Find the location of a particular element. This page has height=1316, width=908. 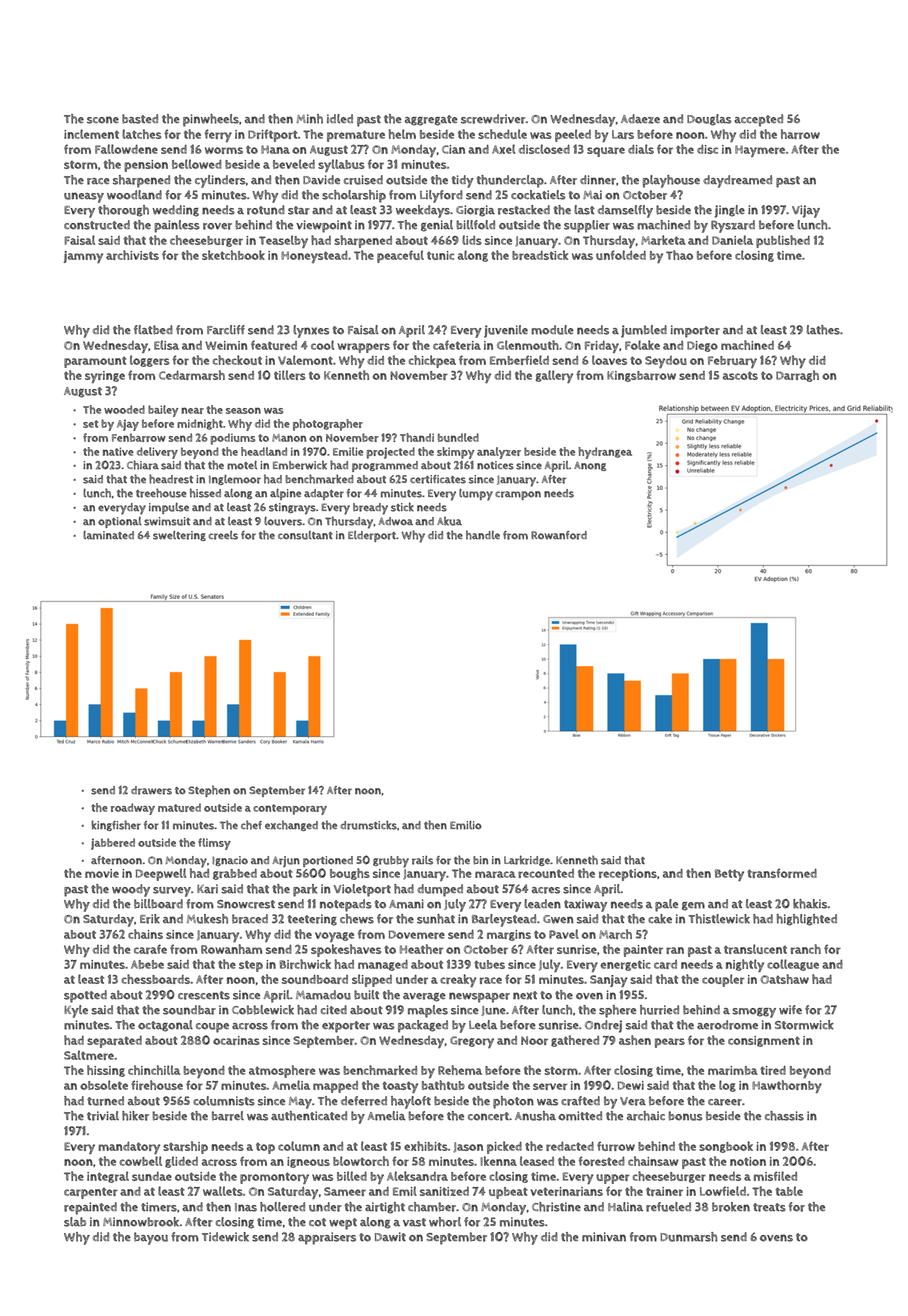

dumped is located at coordinates (440, 890).
